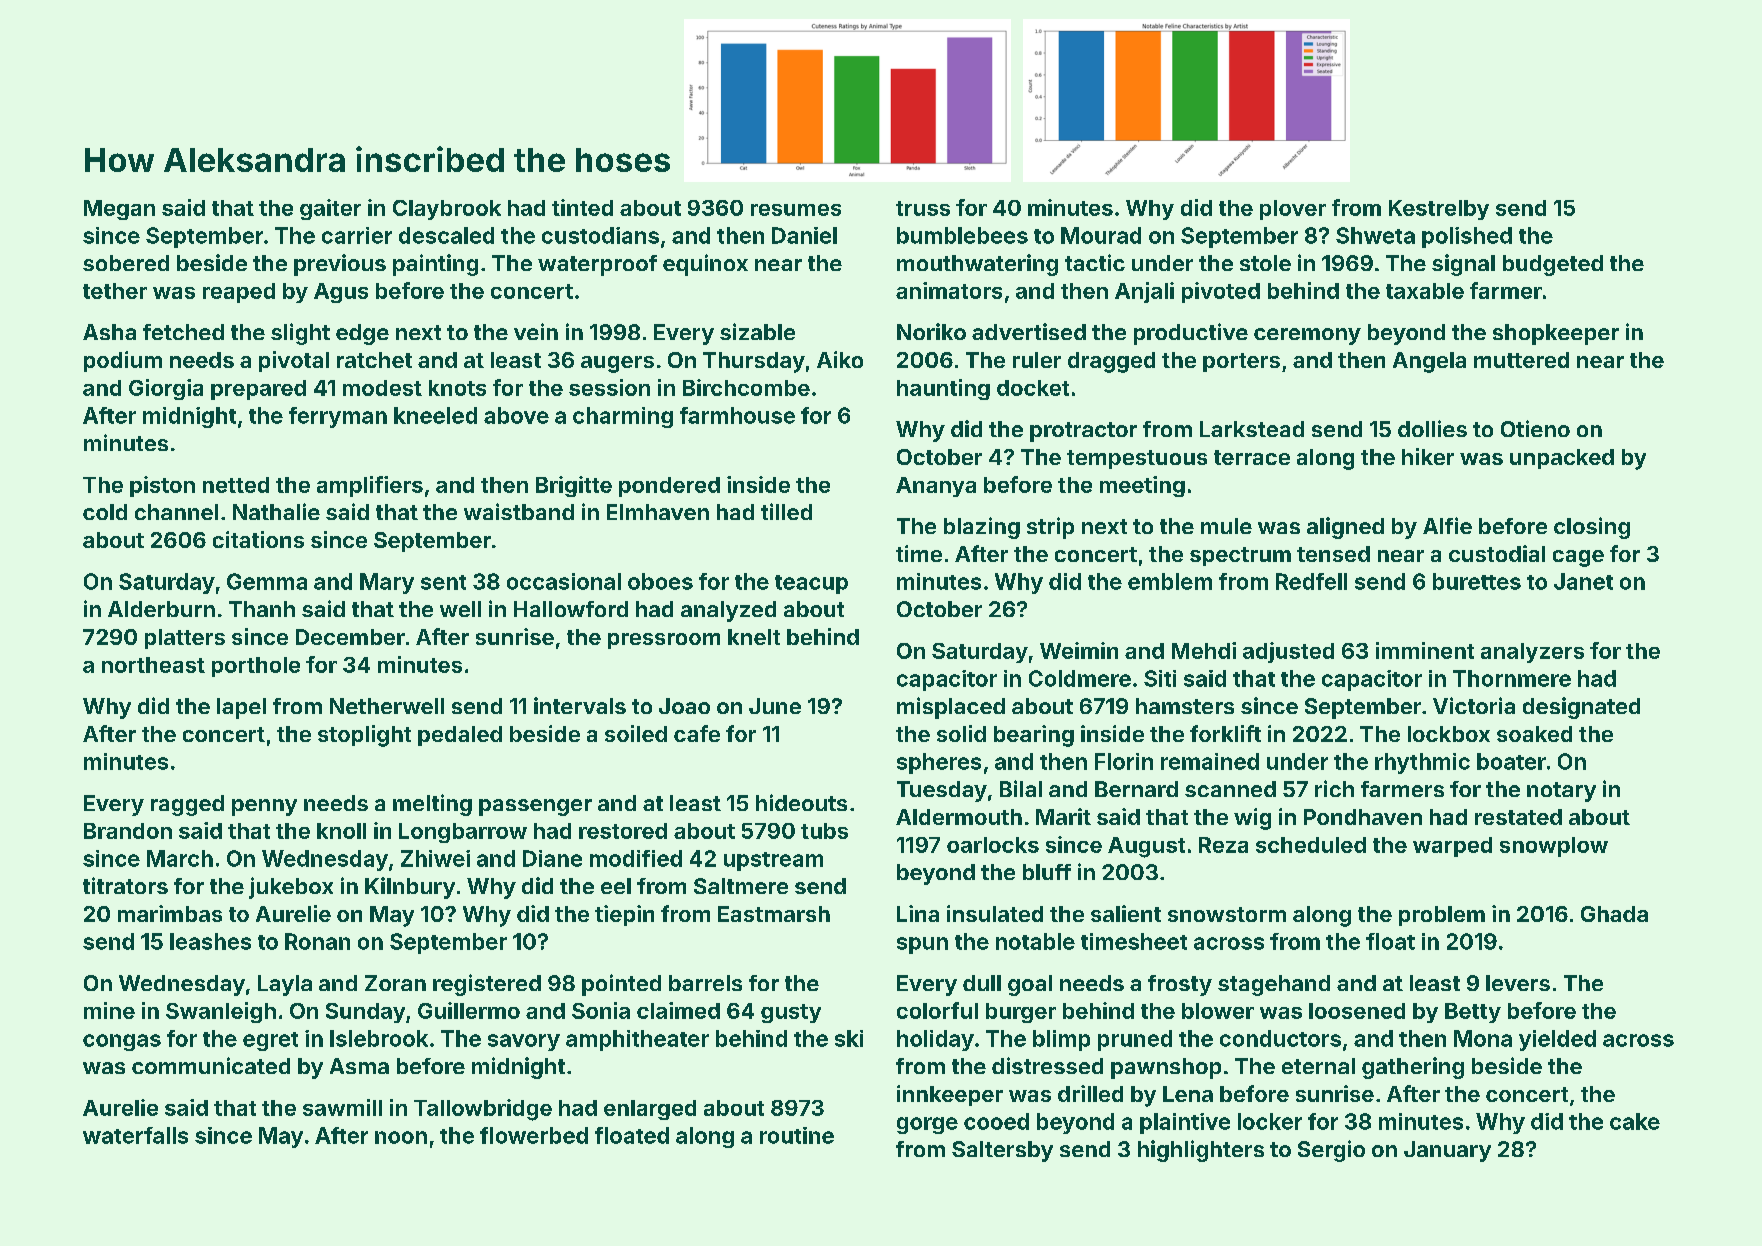 This document has width=1762, height=1246. Describe the element at coordinates (1083, 432) in the document. I see `protractor` at that location.
